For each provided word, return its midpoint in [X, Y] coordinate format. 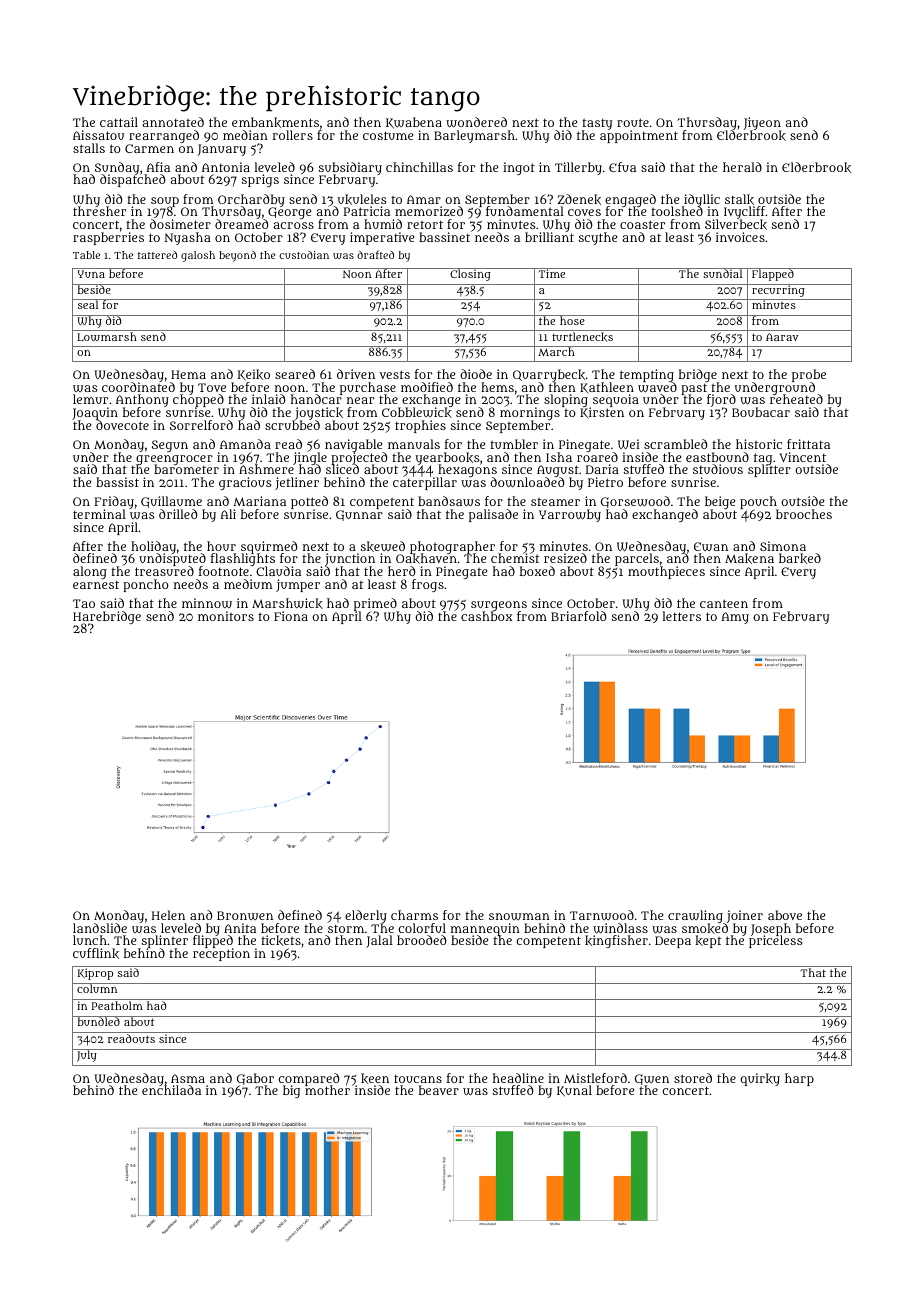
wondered [476, 122]
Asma [188, 1078]
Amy [735, 618]
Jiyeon [763, 124]
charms [414, 915]
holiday [153, 547]
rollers [293, 135]
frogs [428, 585]
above [785, 915]
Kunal [574, 1091]
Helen [168, 915]
